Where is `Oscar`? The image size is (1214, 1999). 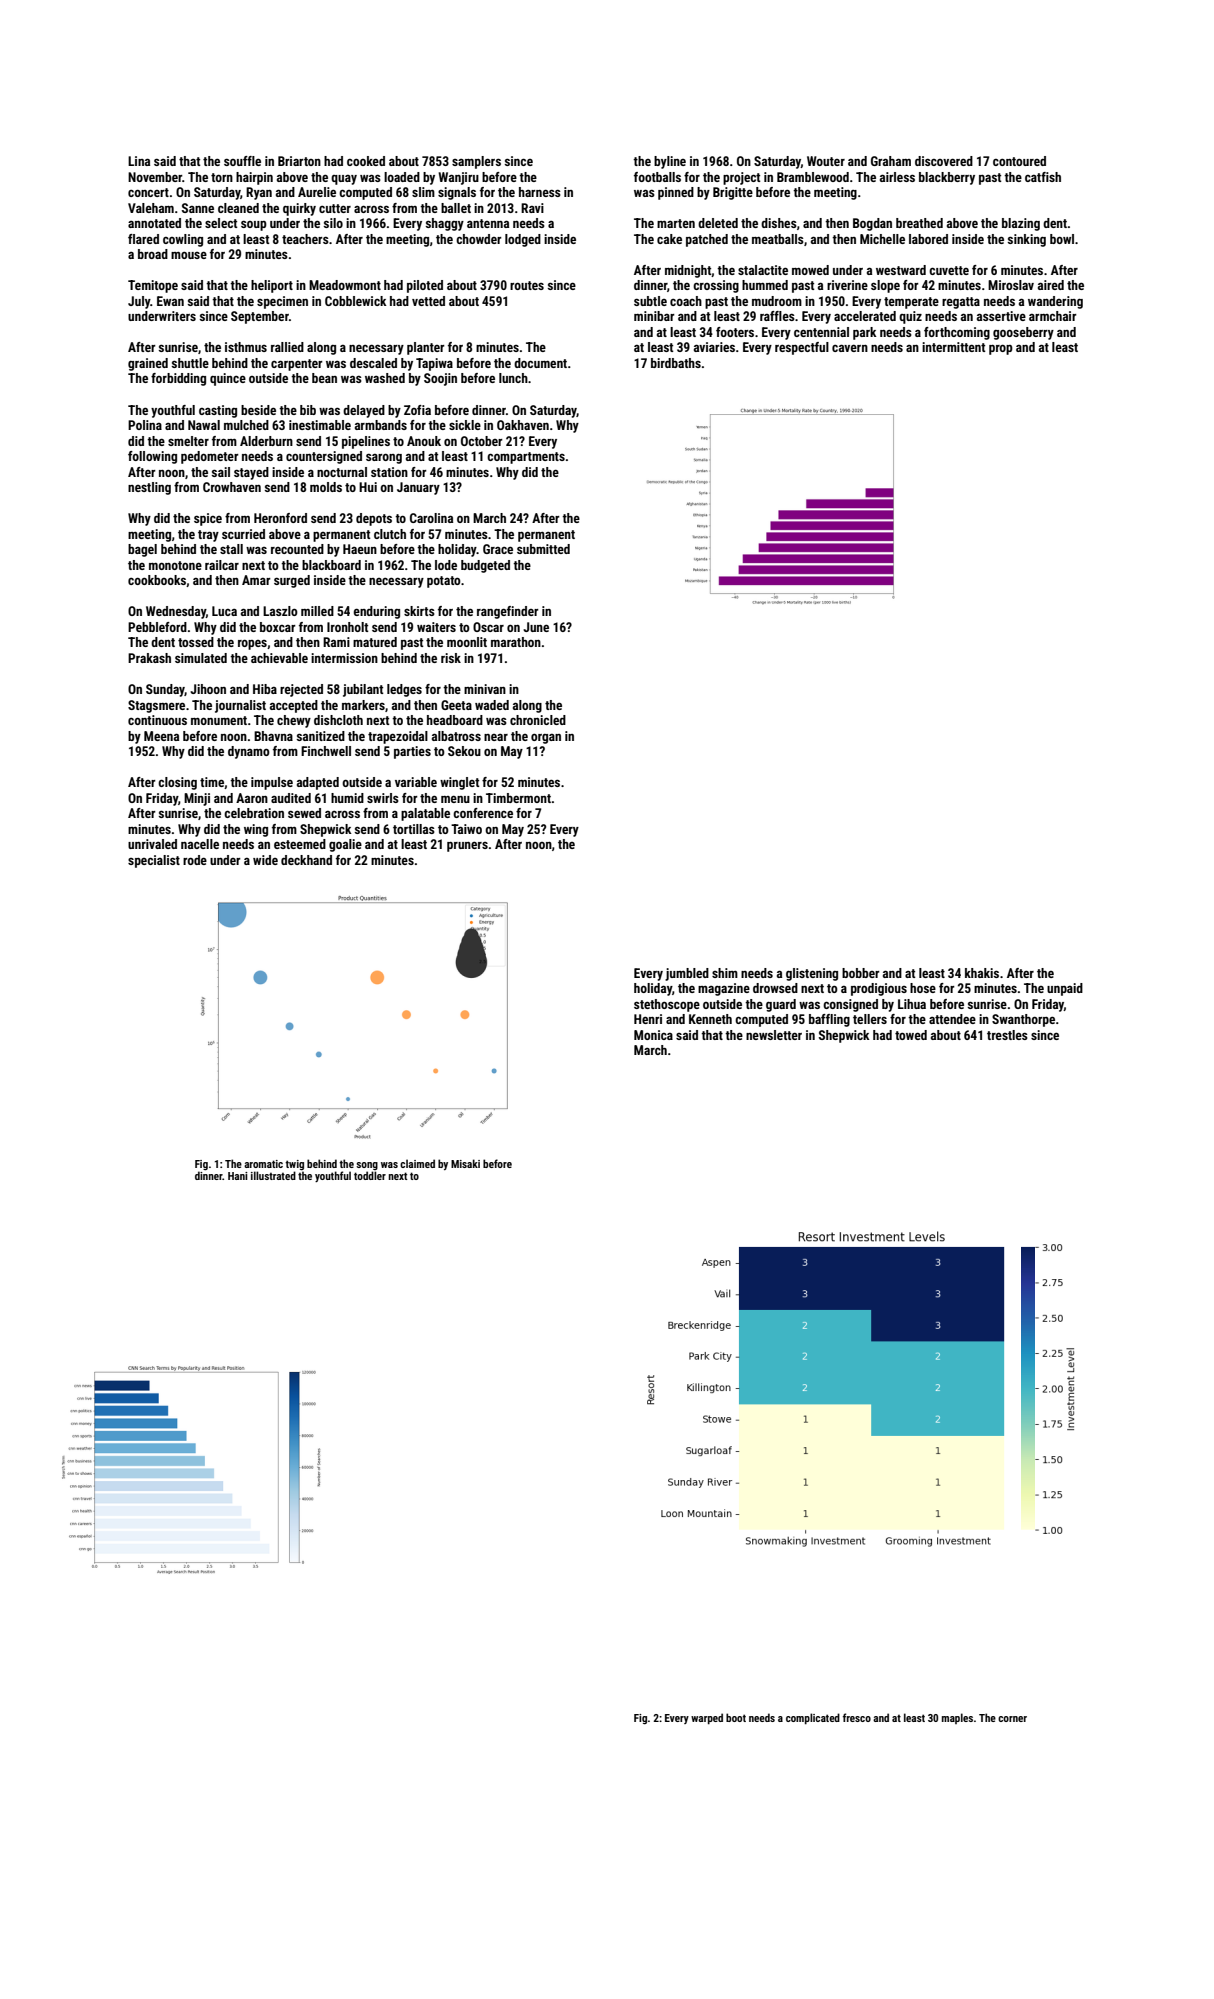
Oscar is located at coordinates (488, 627).
